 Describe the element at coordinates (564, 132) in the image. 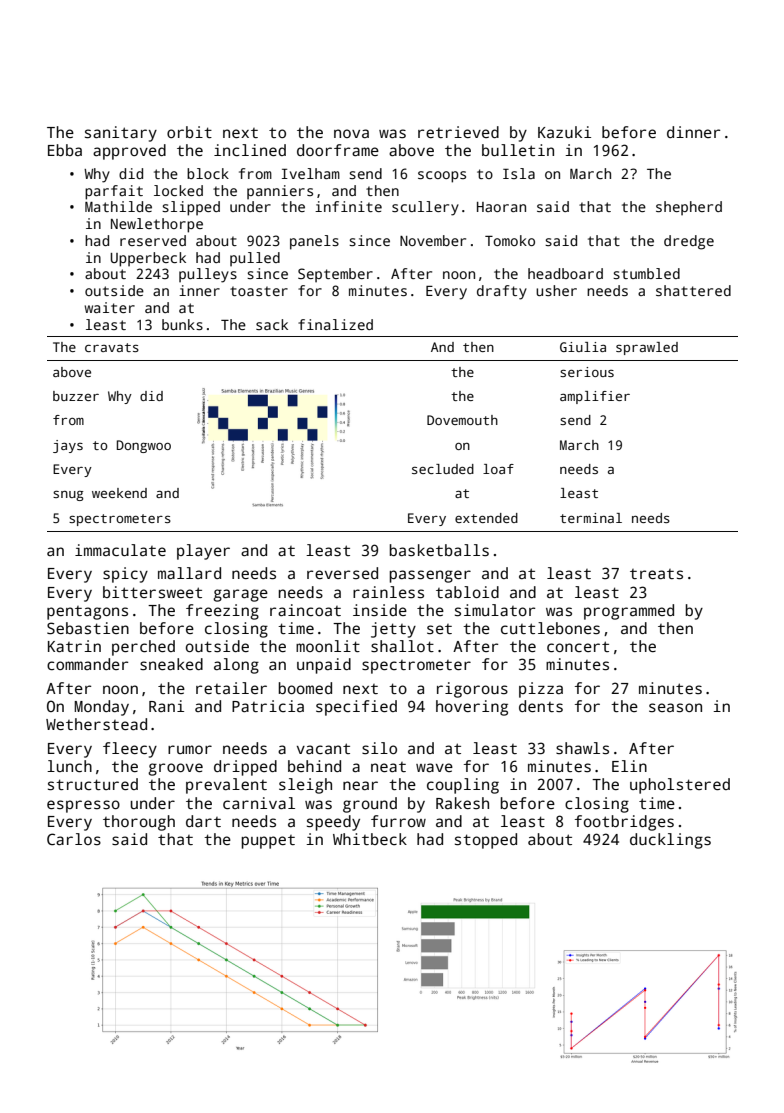

I see `Kazuki` at that location.
